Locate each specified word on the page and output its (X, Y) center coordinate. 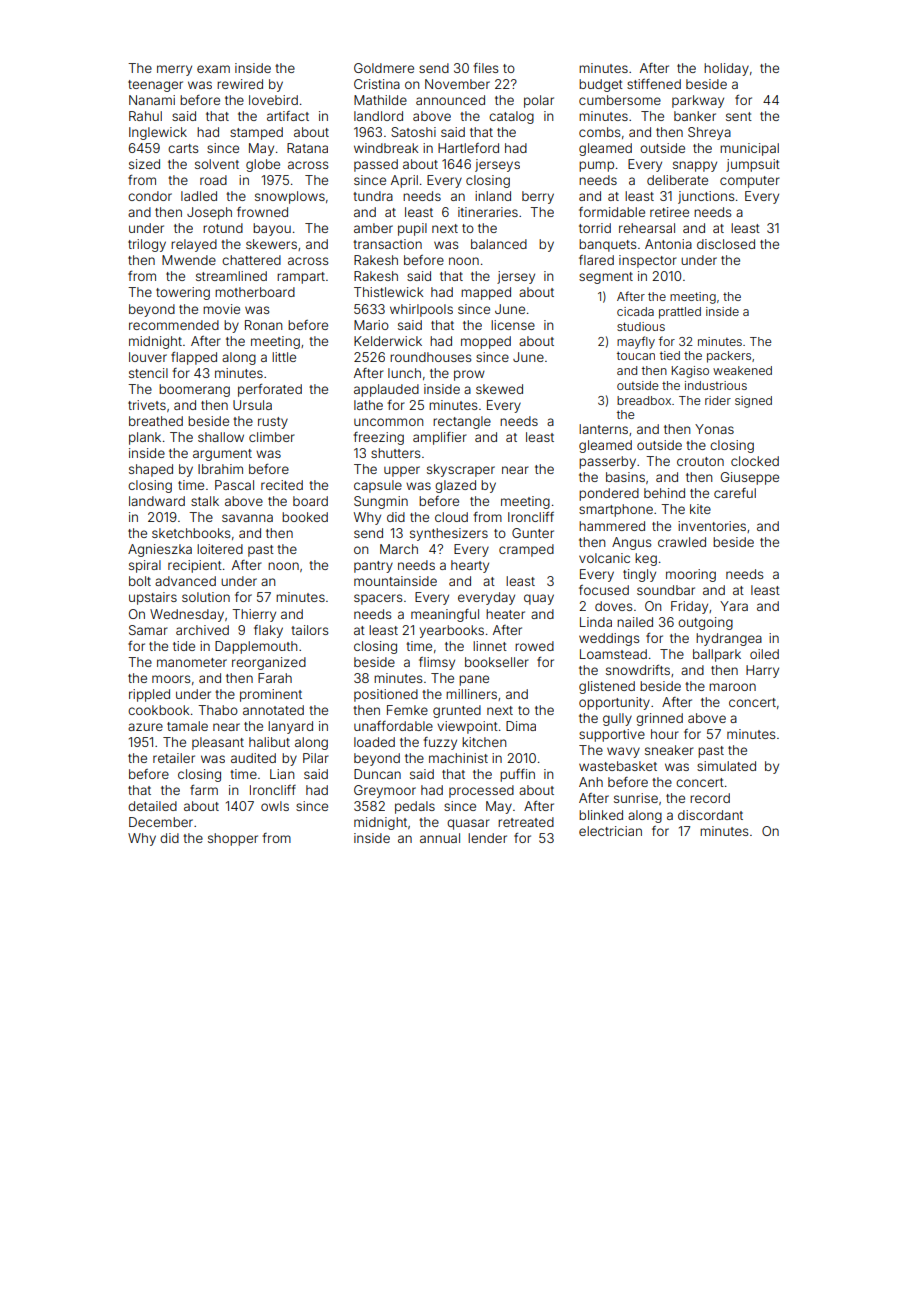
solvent (217, 164)
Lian (282, 774)
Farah (275, 678)
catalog (511, 117)
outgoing (705, 623)
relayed (194, 245)
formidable (612, 212)
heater (505, 614)
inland (493, 196)
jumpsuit (753, 165)
